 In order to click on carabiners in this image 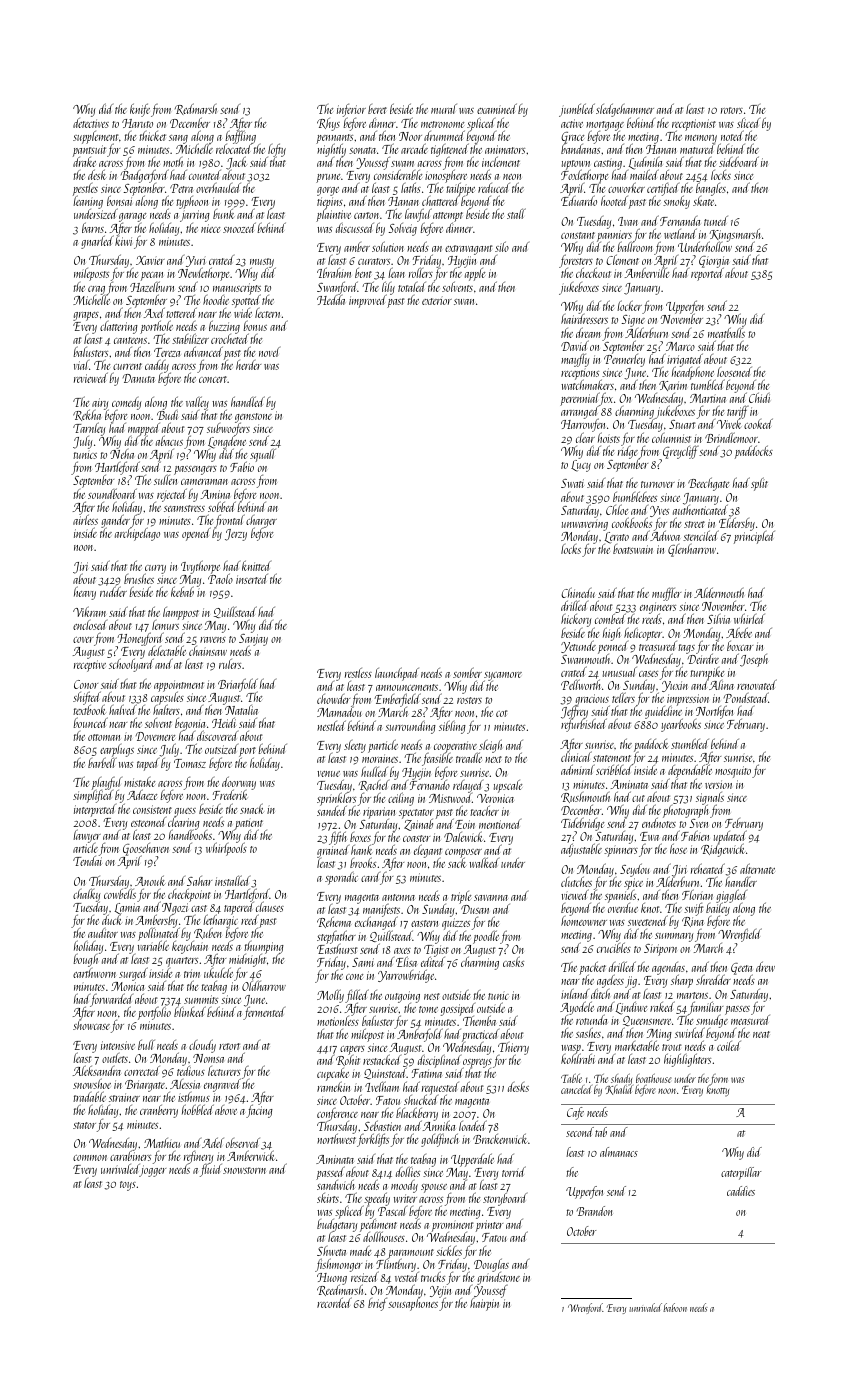, I will do `click(130, 1156)`.
